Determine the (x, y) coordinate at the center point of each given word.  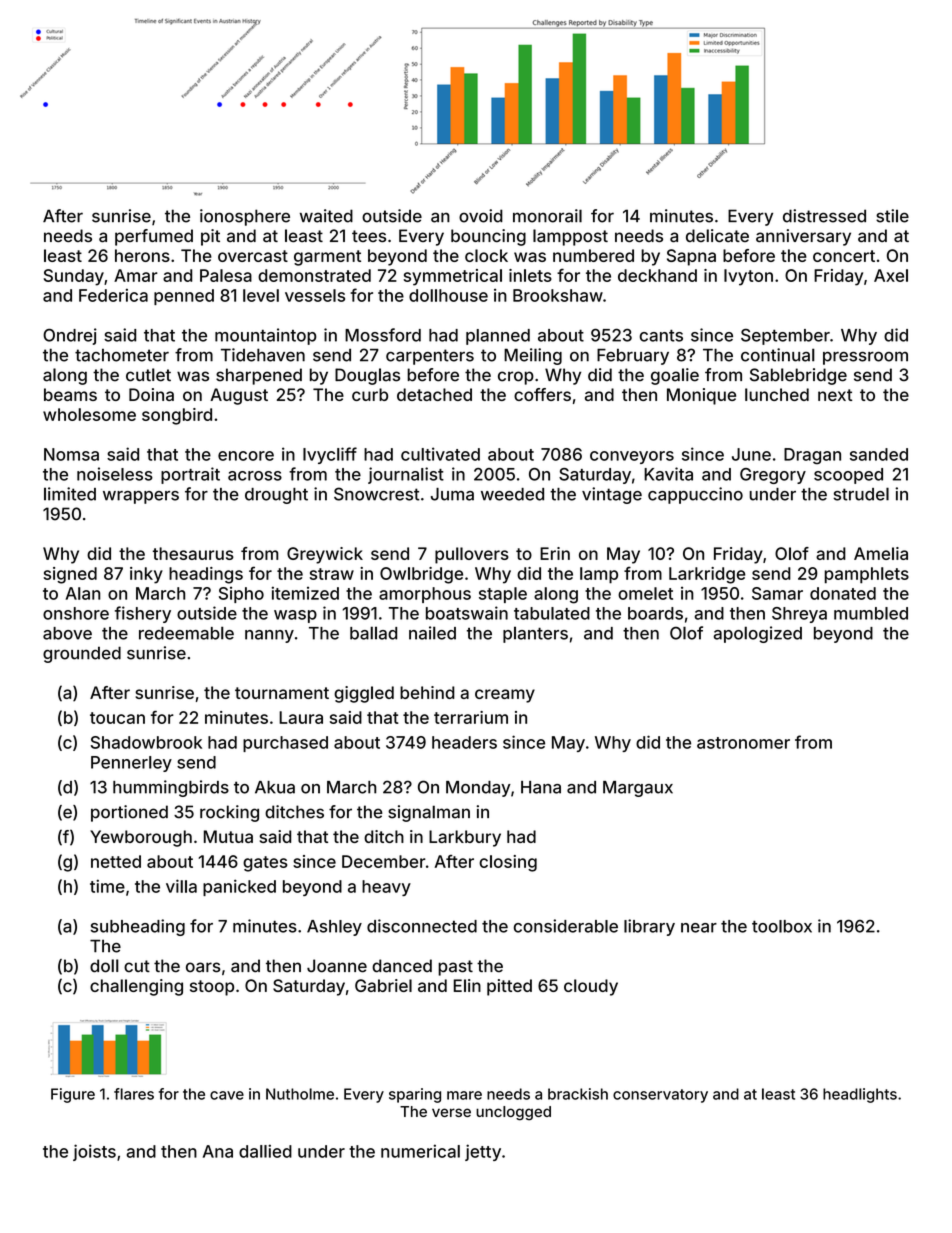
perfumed (154, 237)
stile (892, 216)
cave (227, 1095)
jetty (483, 1152)
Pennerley (131, 764)
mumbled (871, 613)
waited (326, 216)
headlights (860, 1095)
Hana (541, 787)
